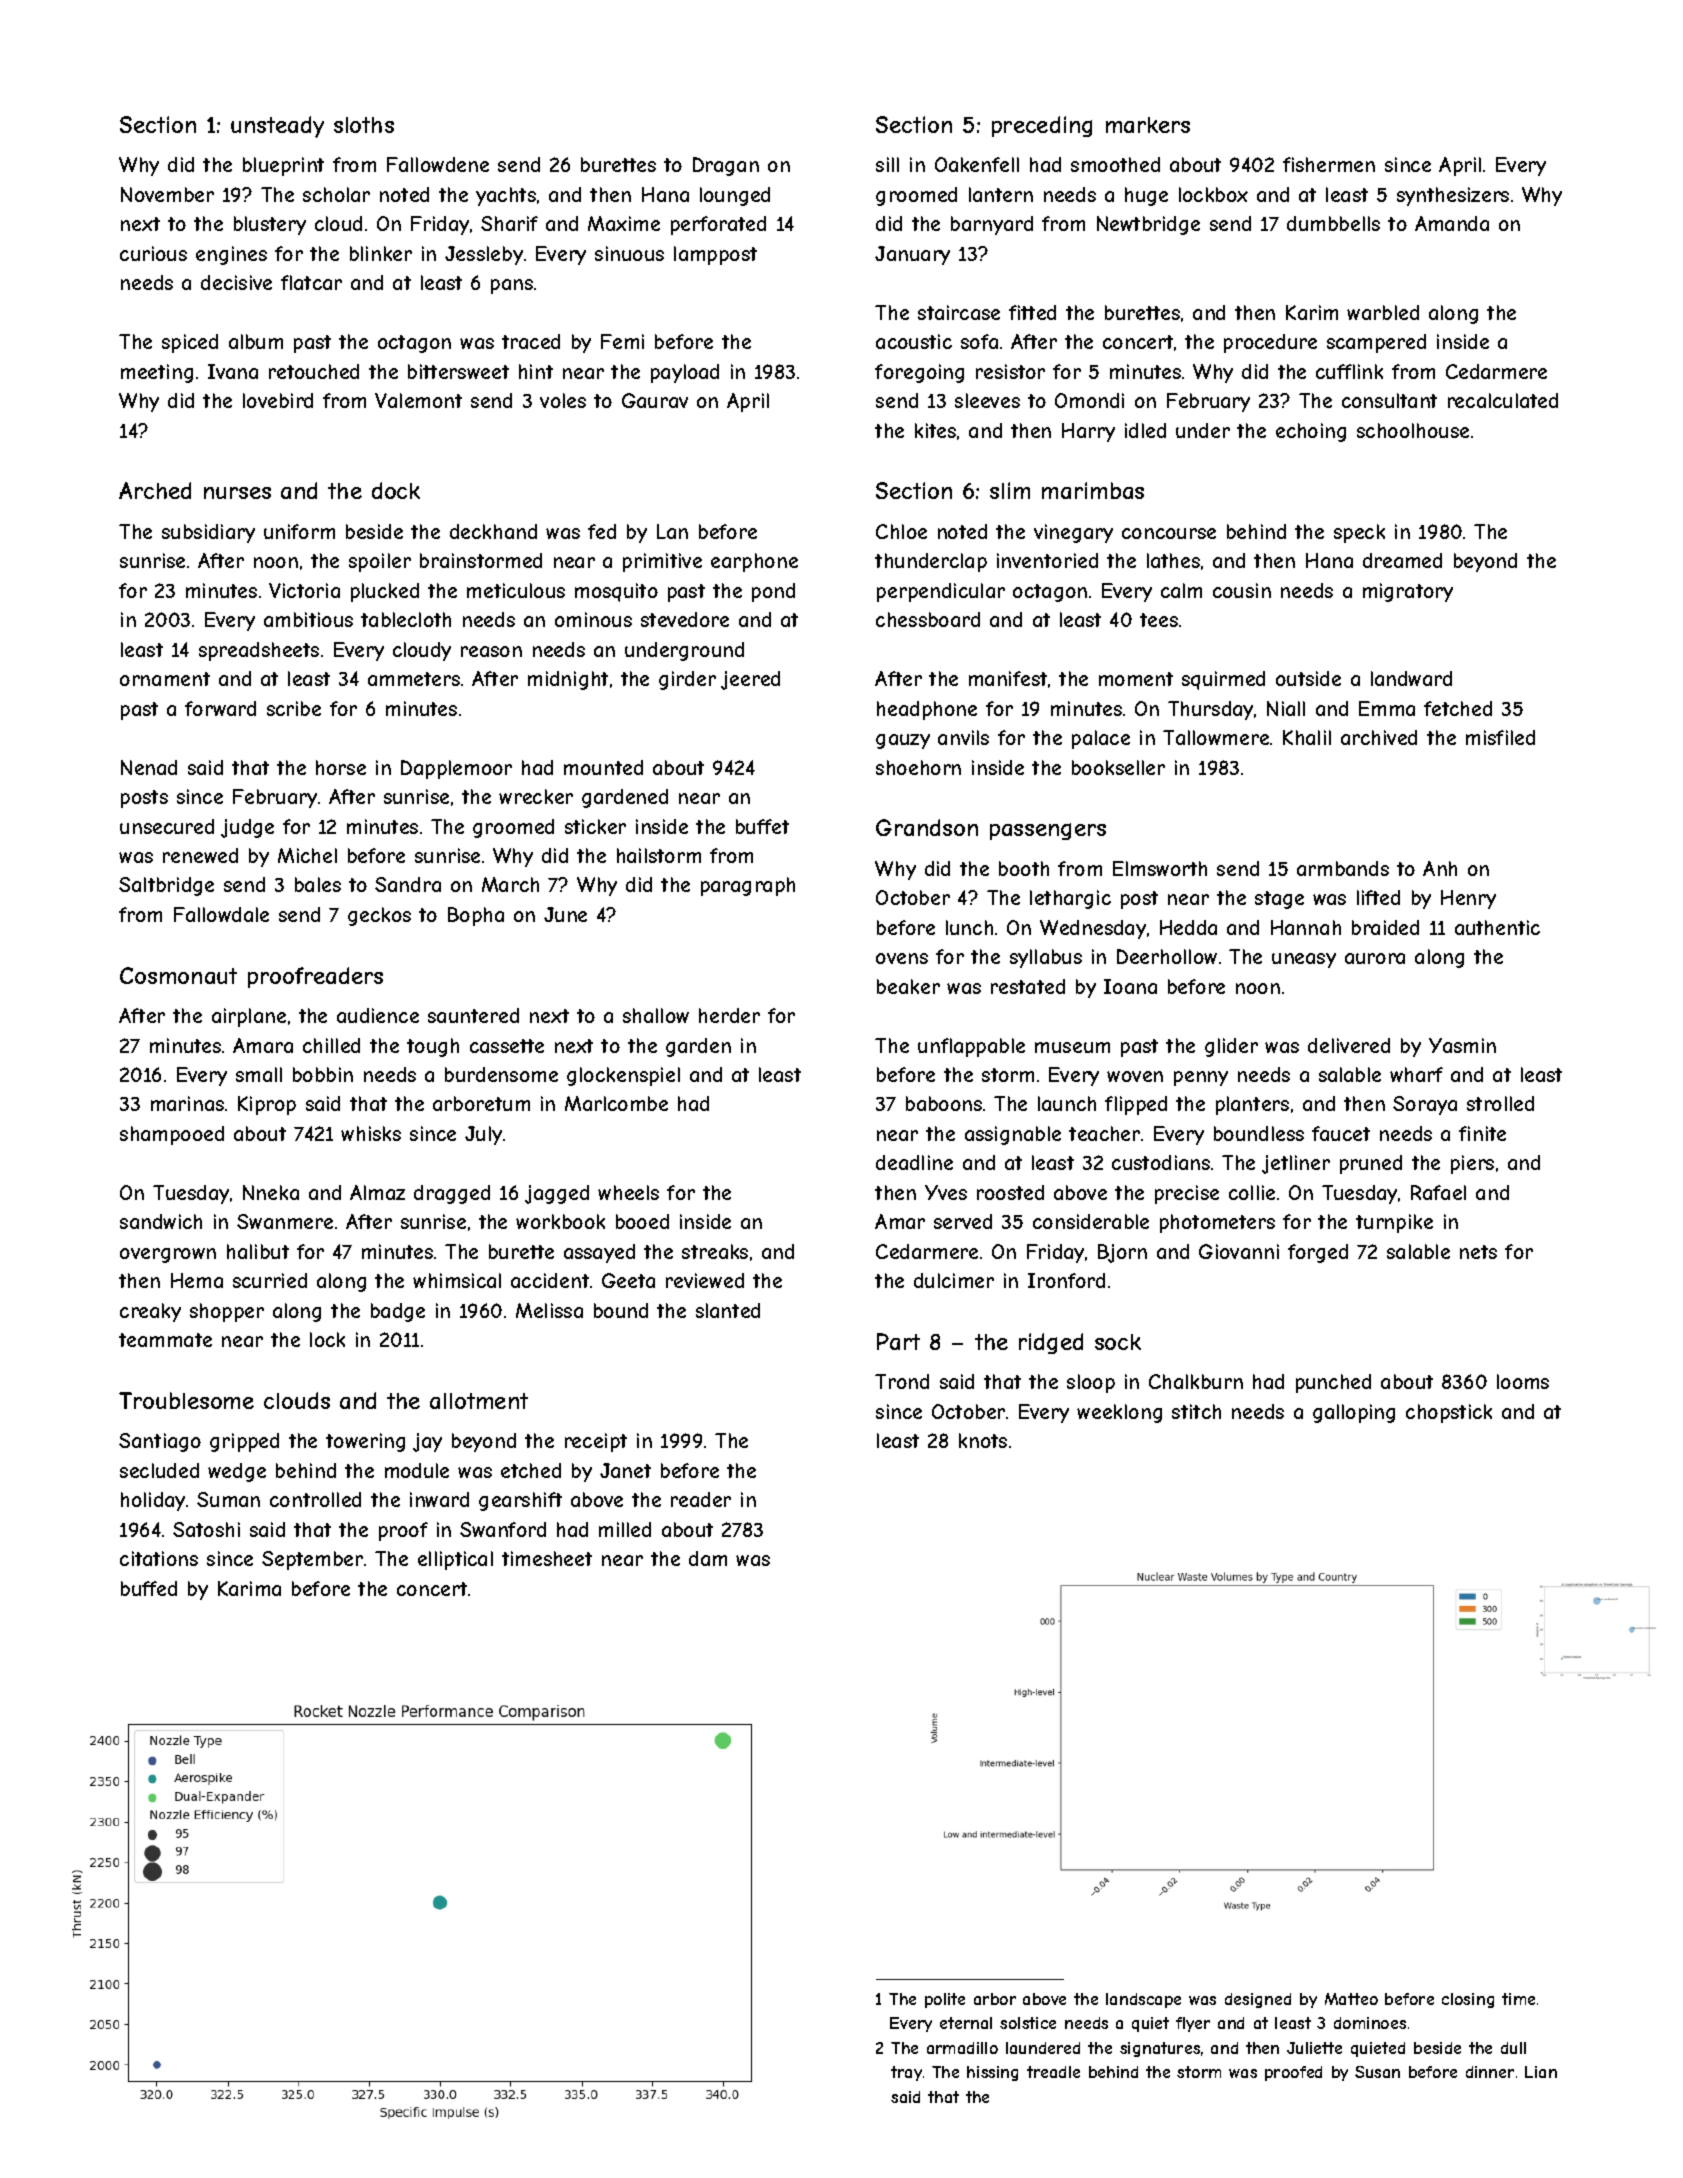  Describe the element at coordinates (1449, 1413) in the screenshot. I see `chopstick` at that location.
